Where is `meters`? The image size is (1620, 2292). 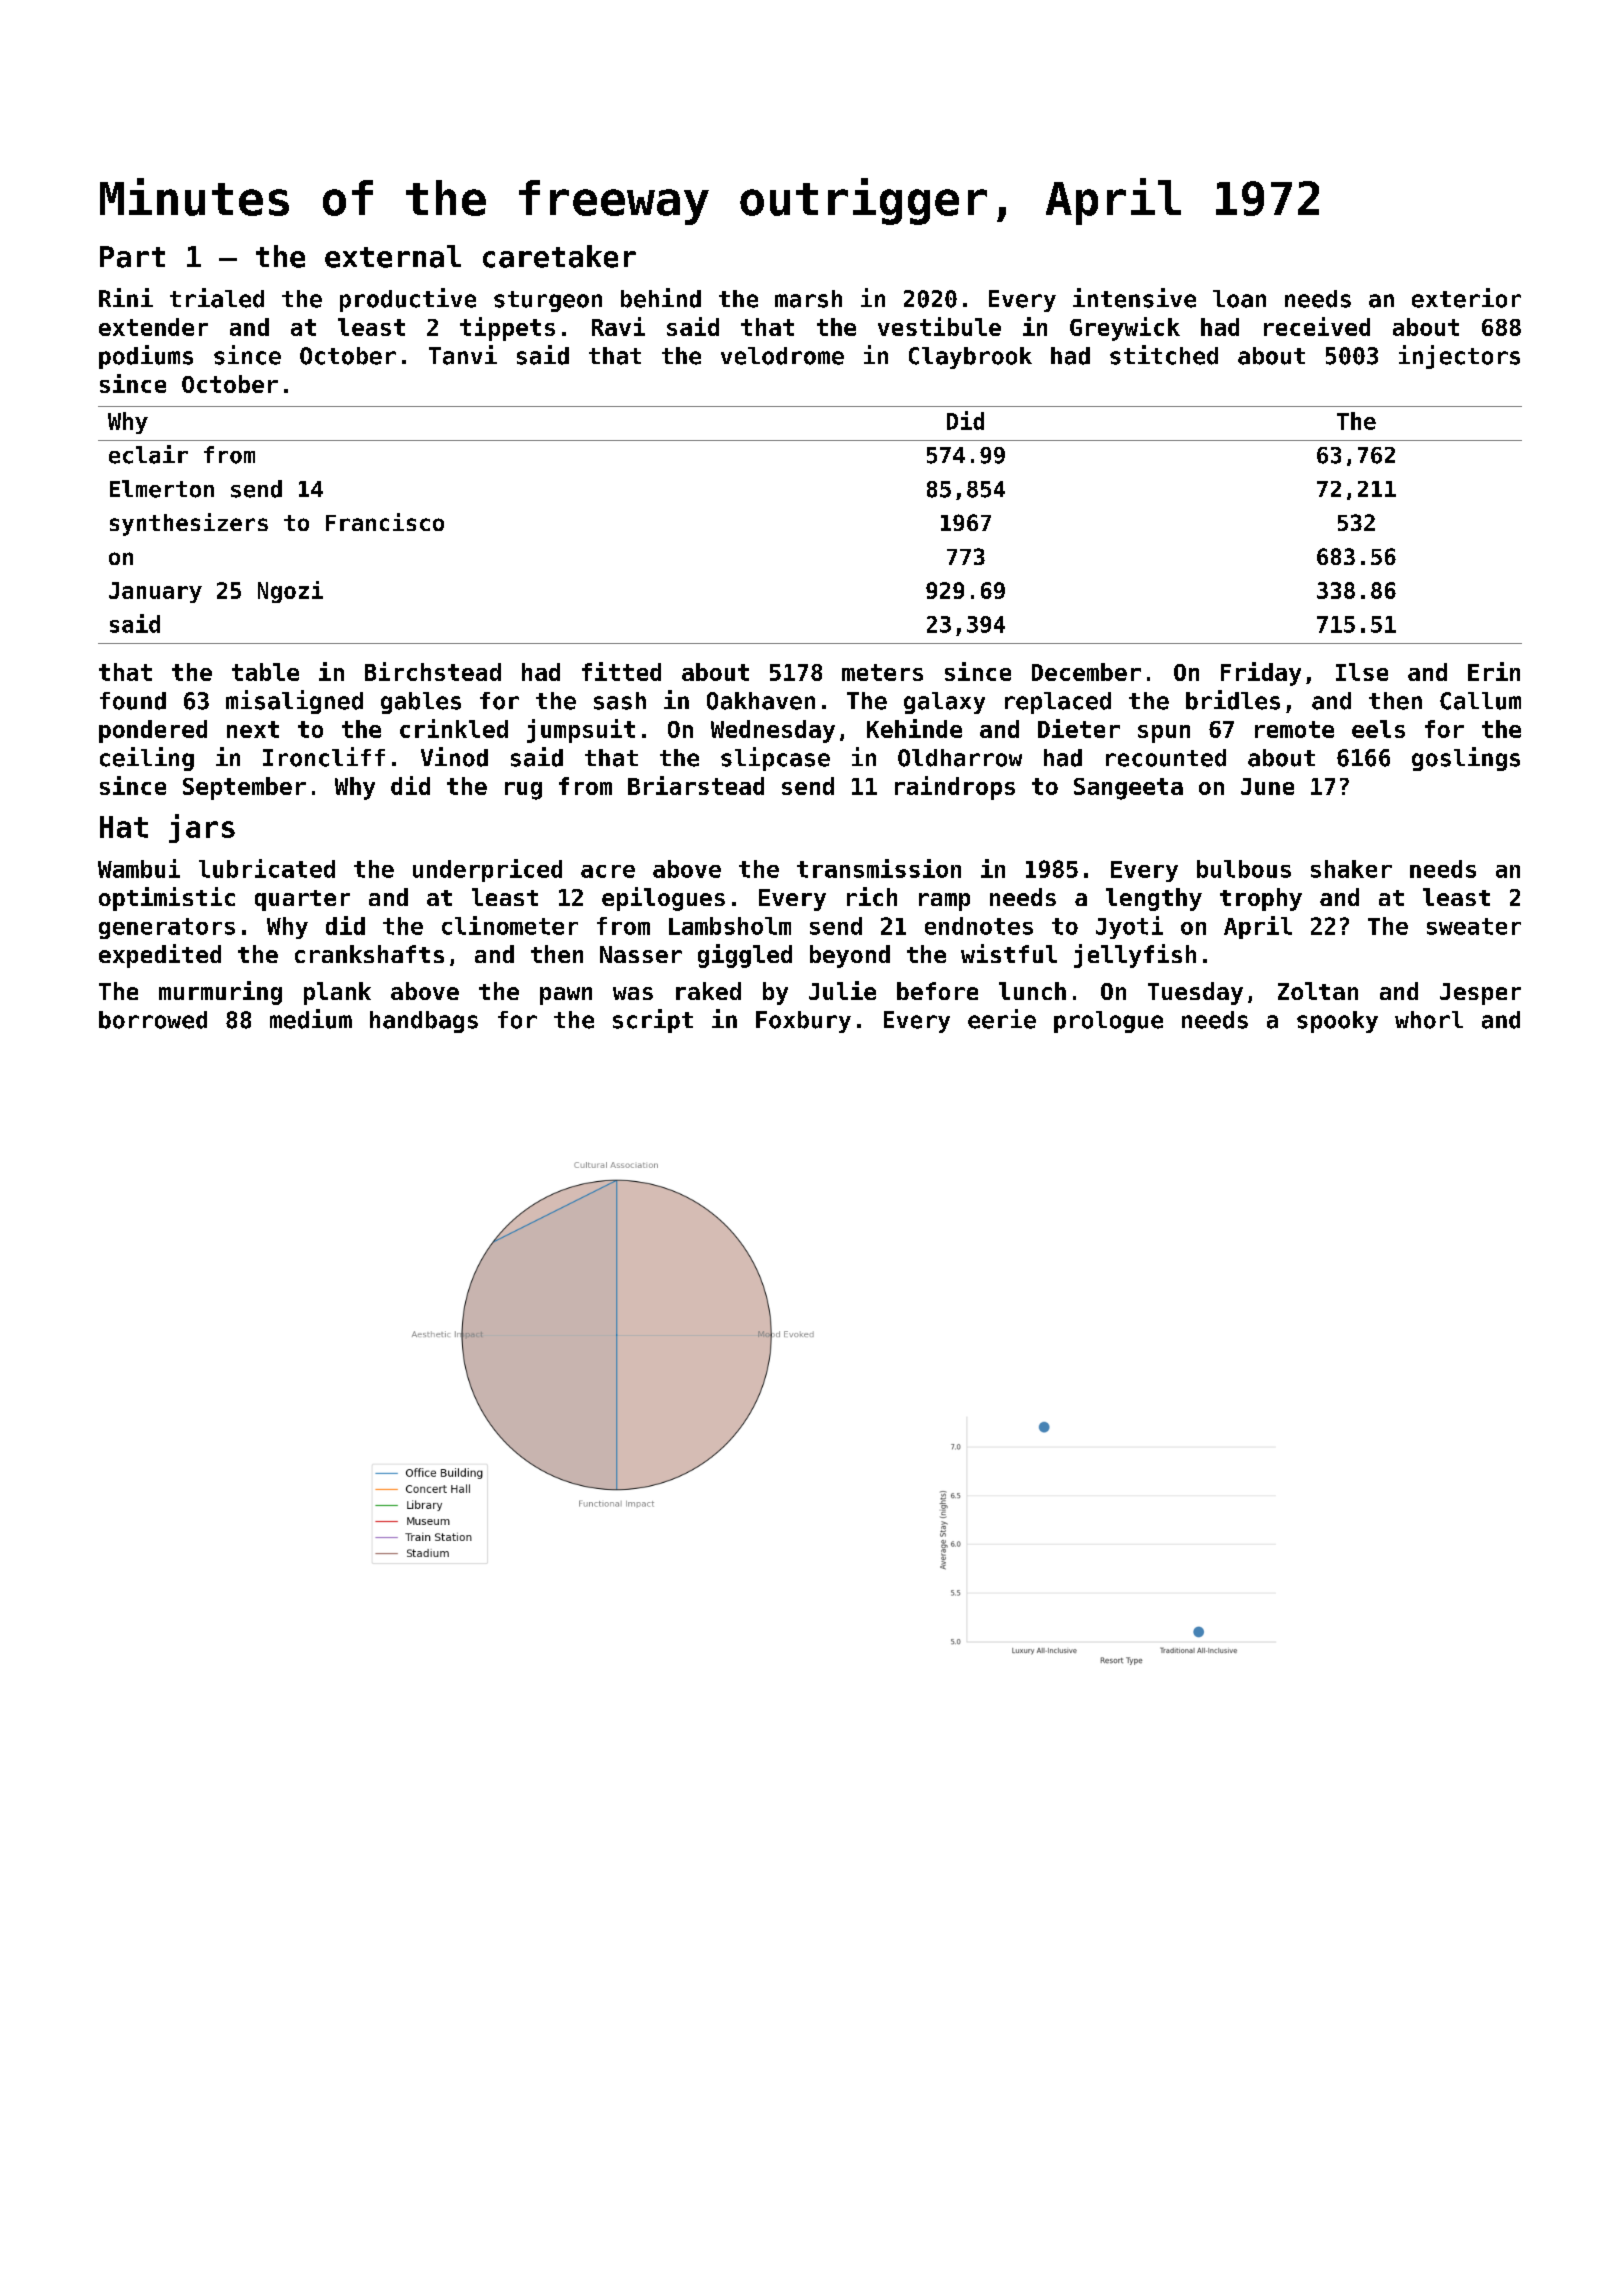 meters is located at coordinates (882, 672).
